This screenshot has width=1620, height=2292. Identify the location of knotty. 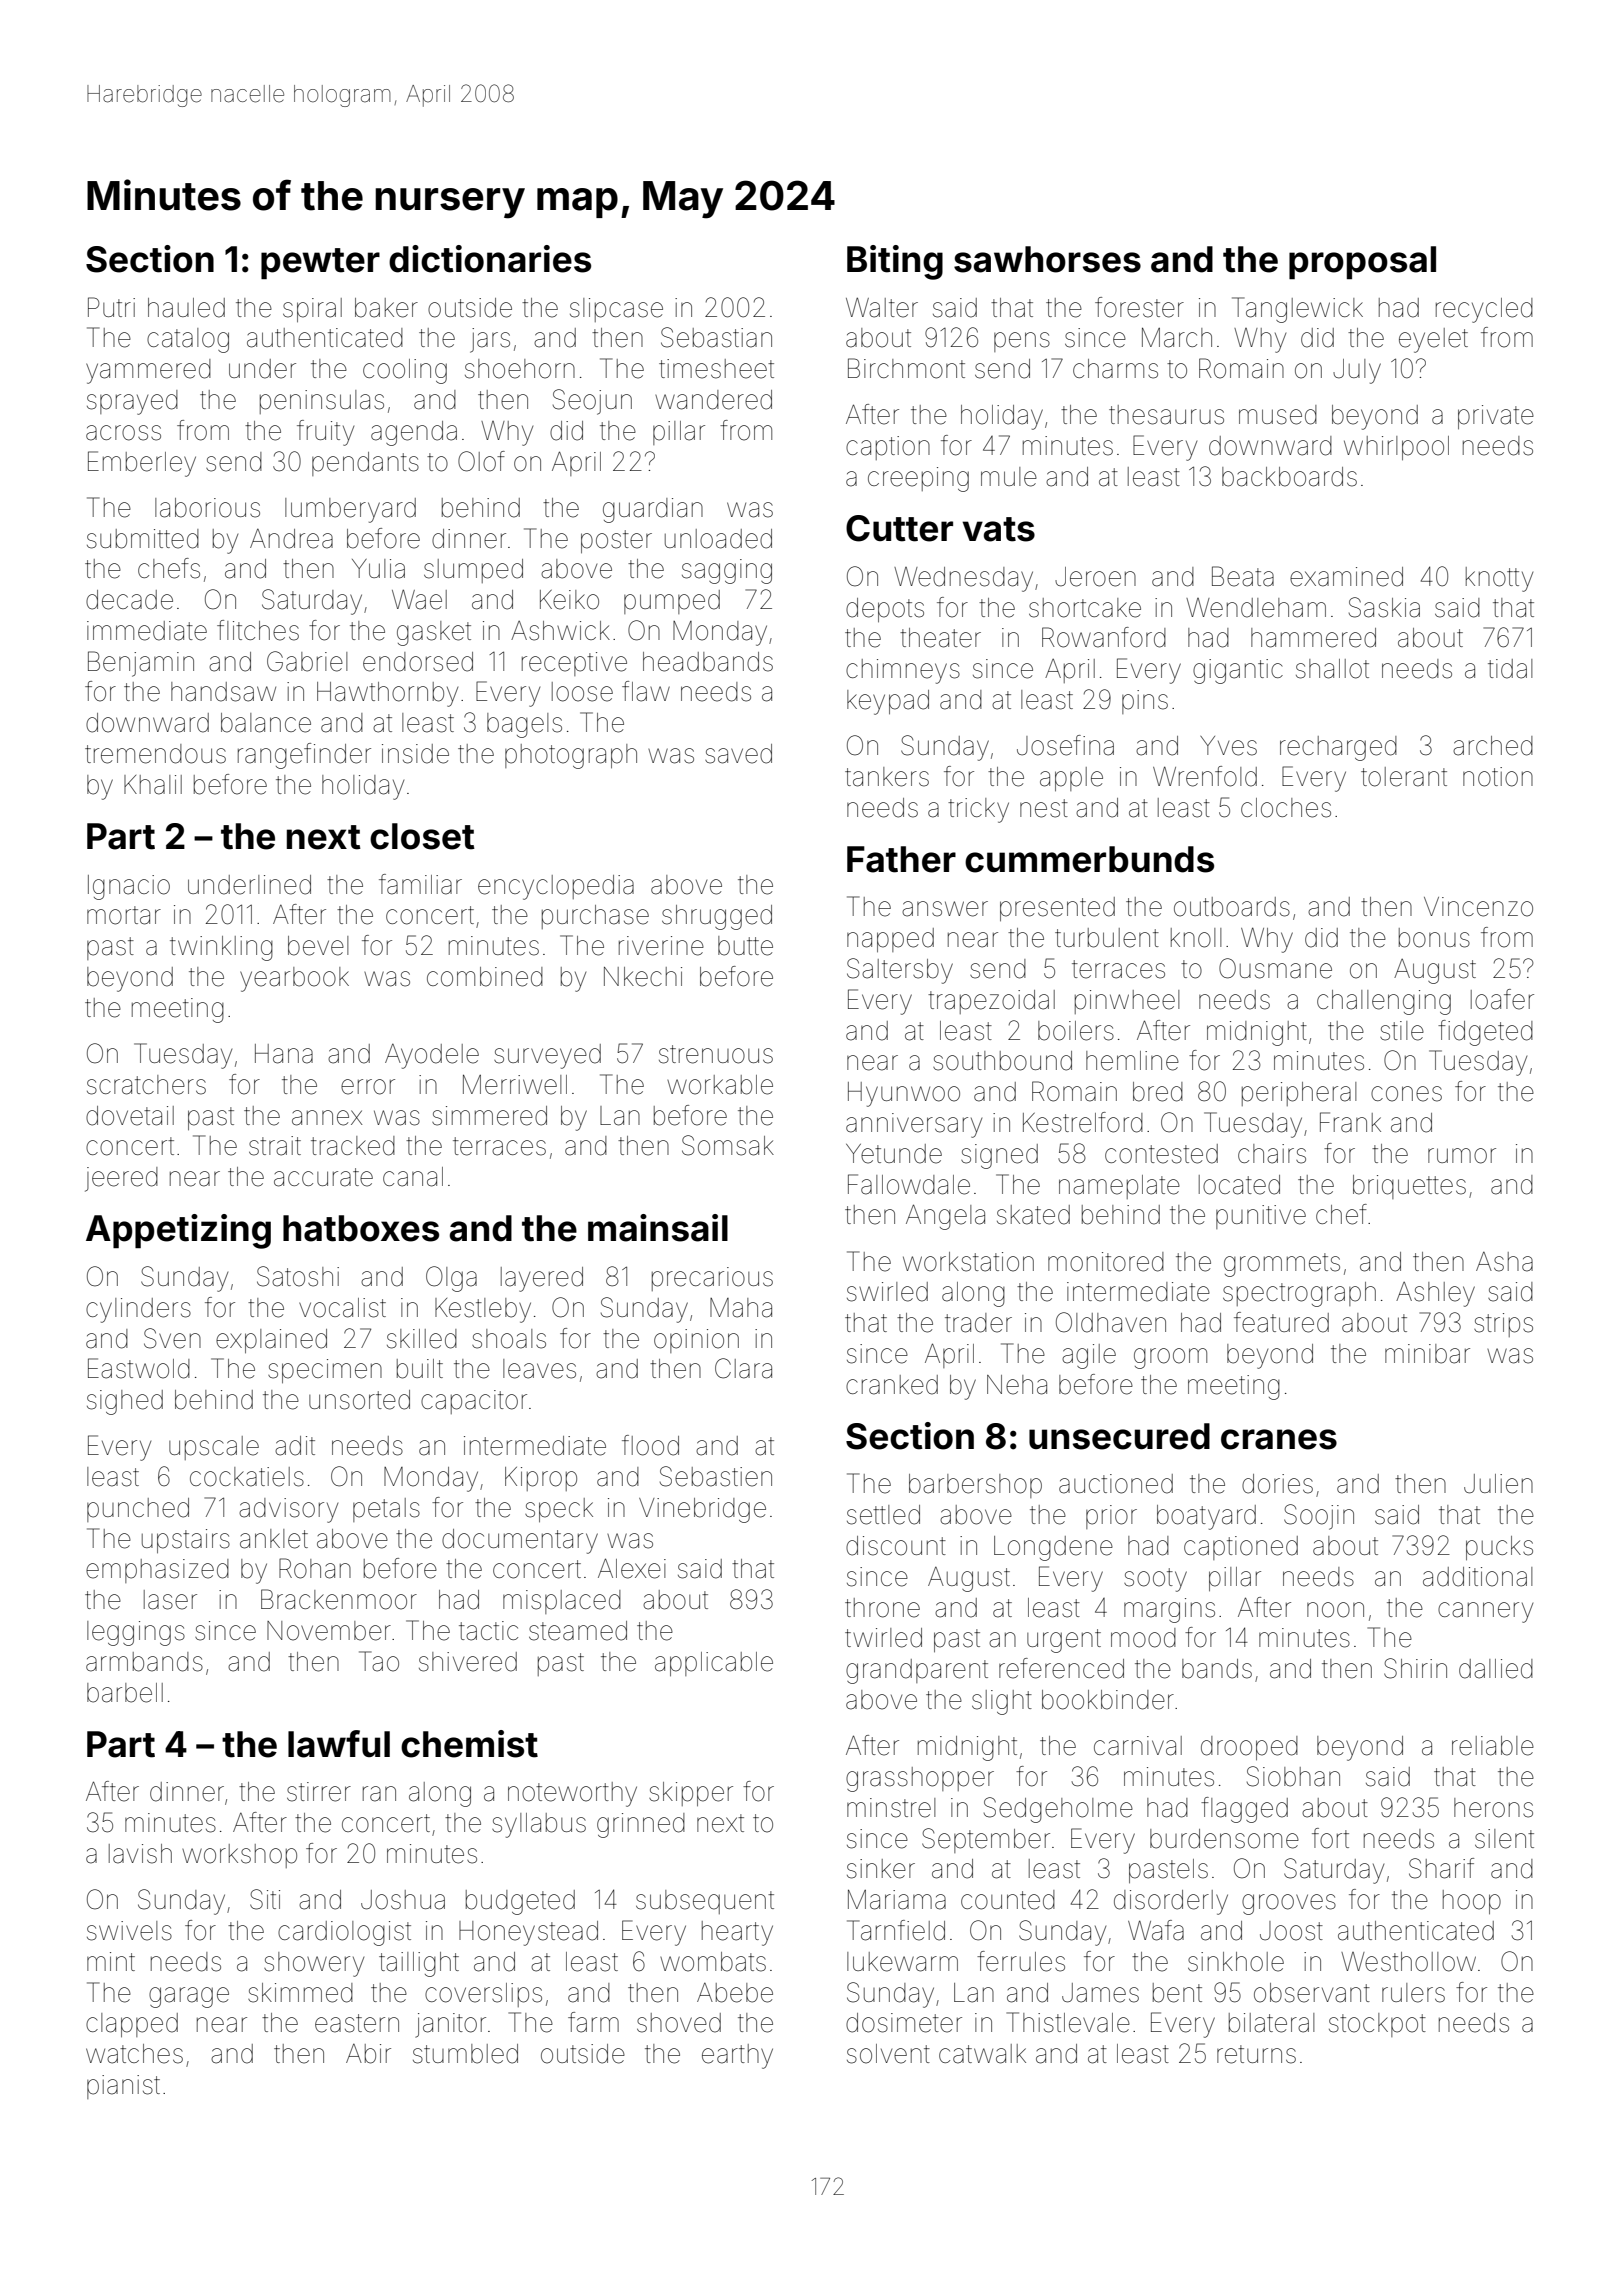
(1499, 579).
